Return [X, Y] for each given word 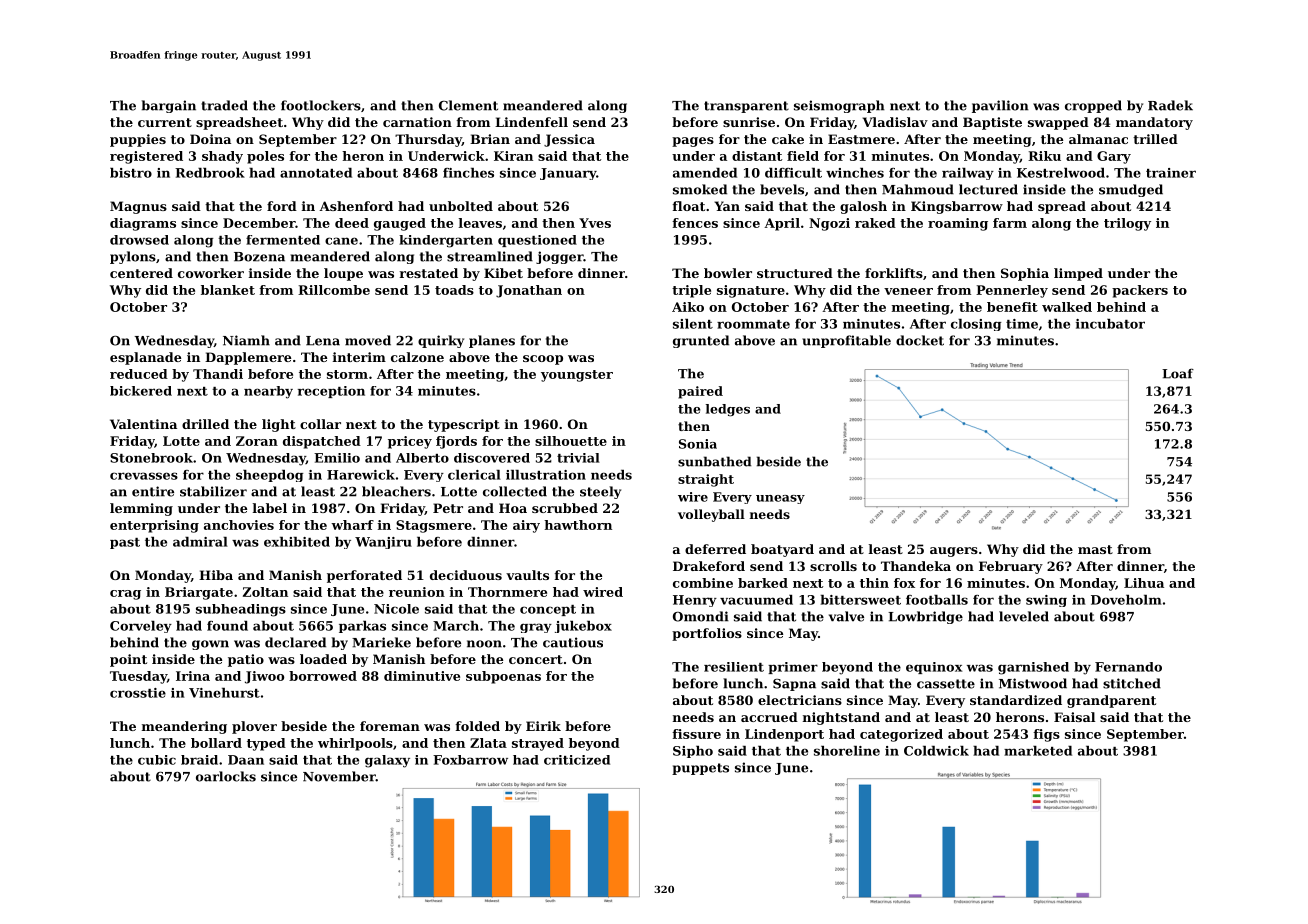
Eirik [543, 726]
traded [224, 105]
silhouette [571, 441]
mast [1095, 549]
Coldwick [936, 751]
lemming [141, 509]
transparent [746, 107]
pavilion [1000, 106]
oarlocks [226, 776]
